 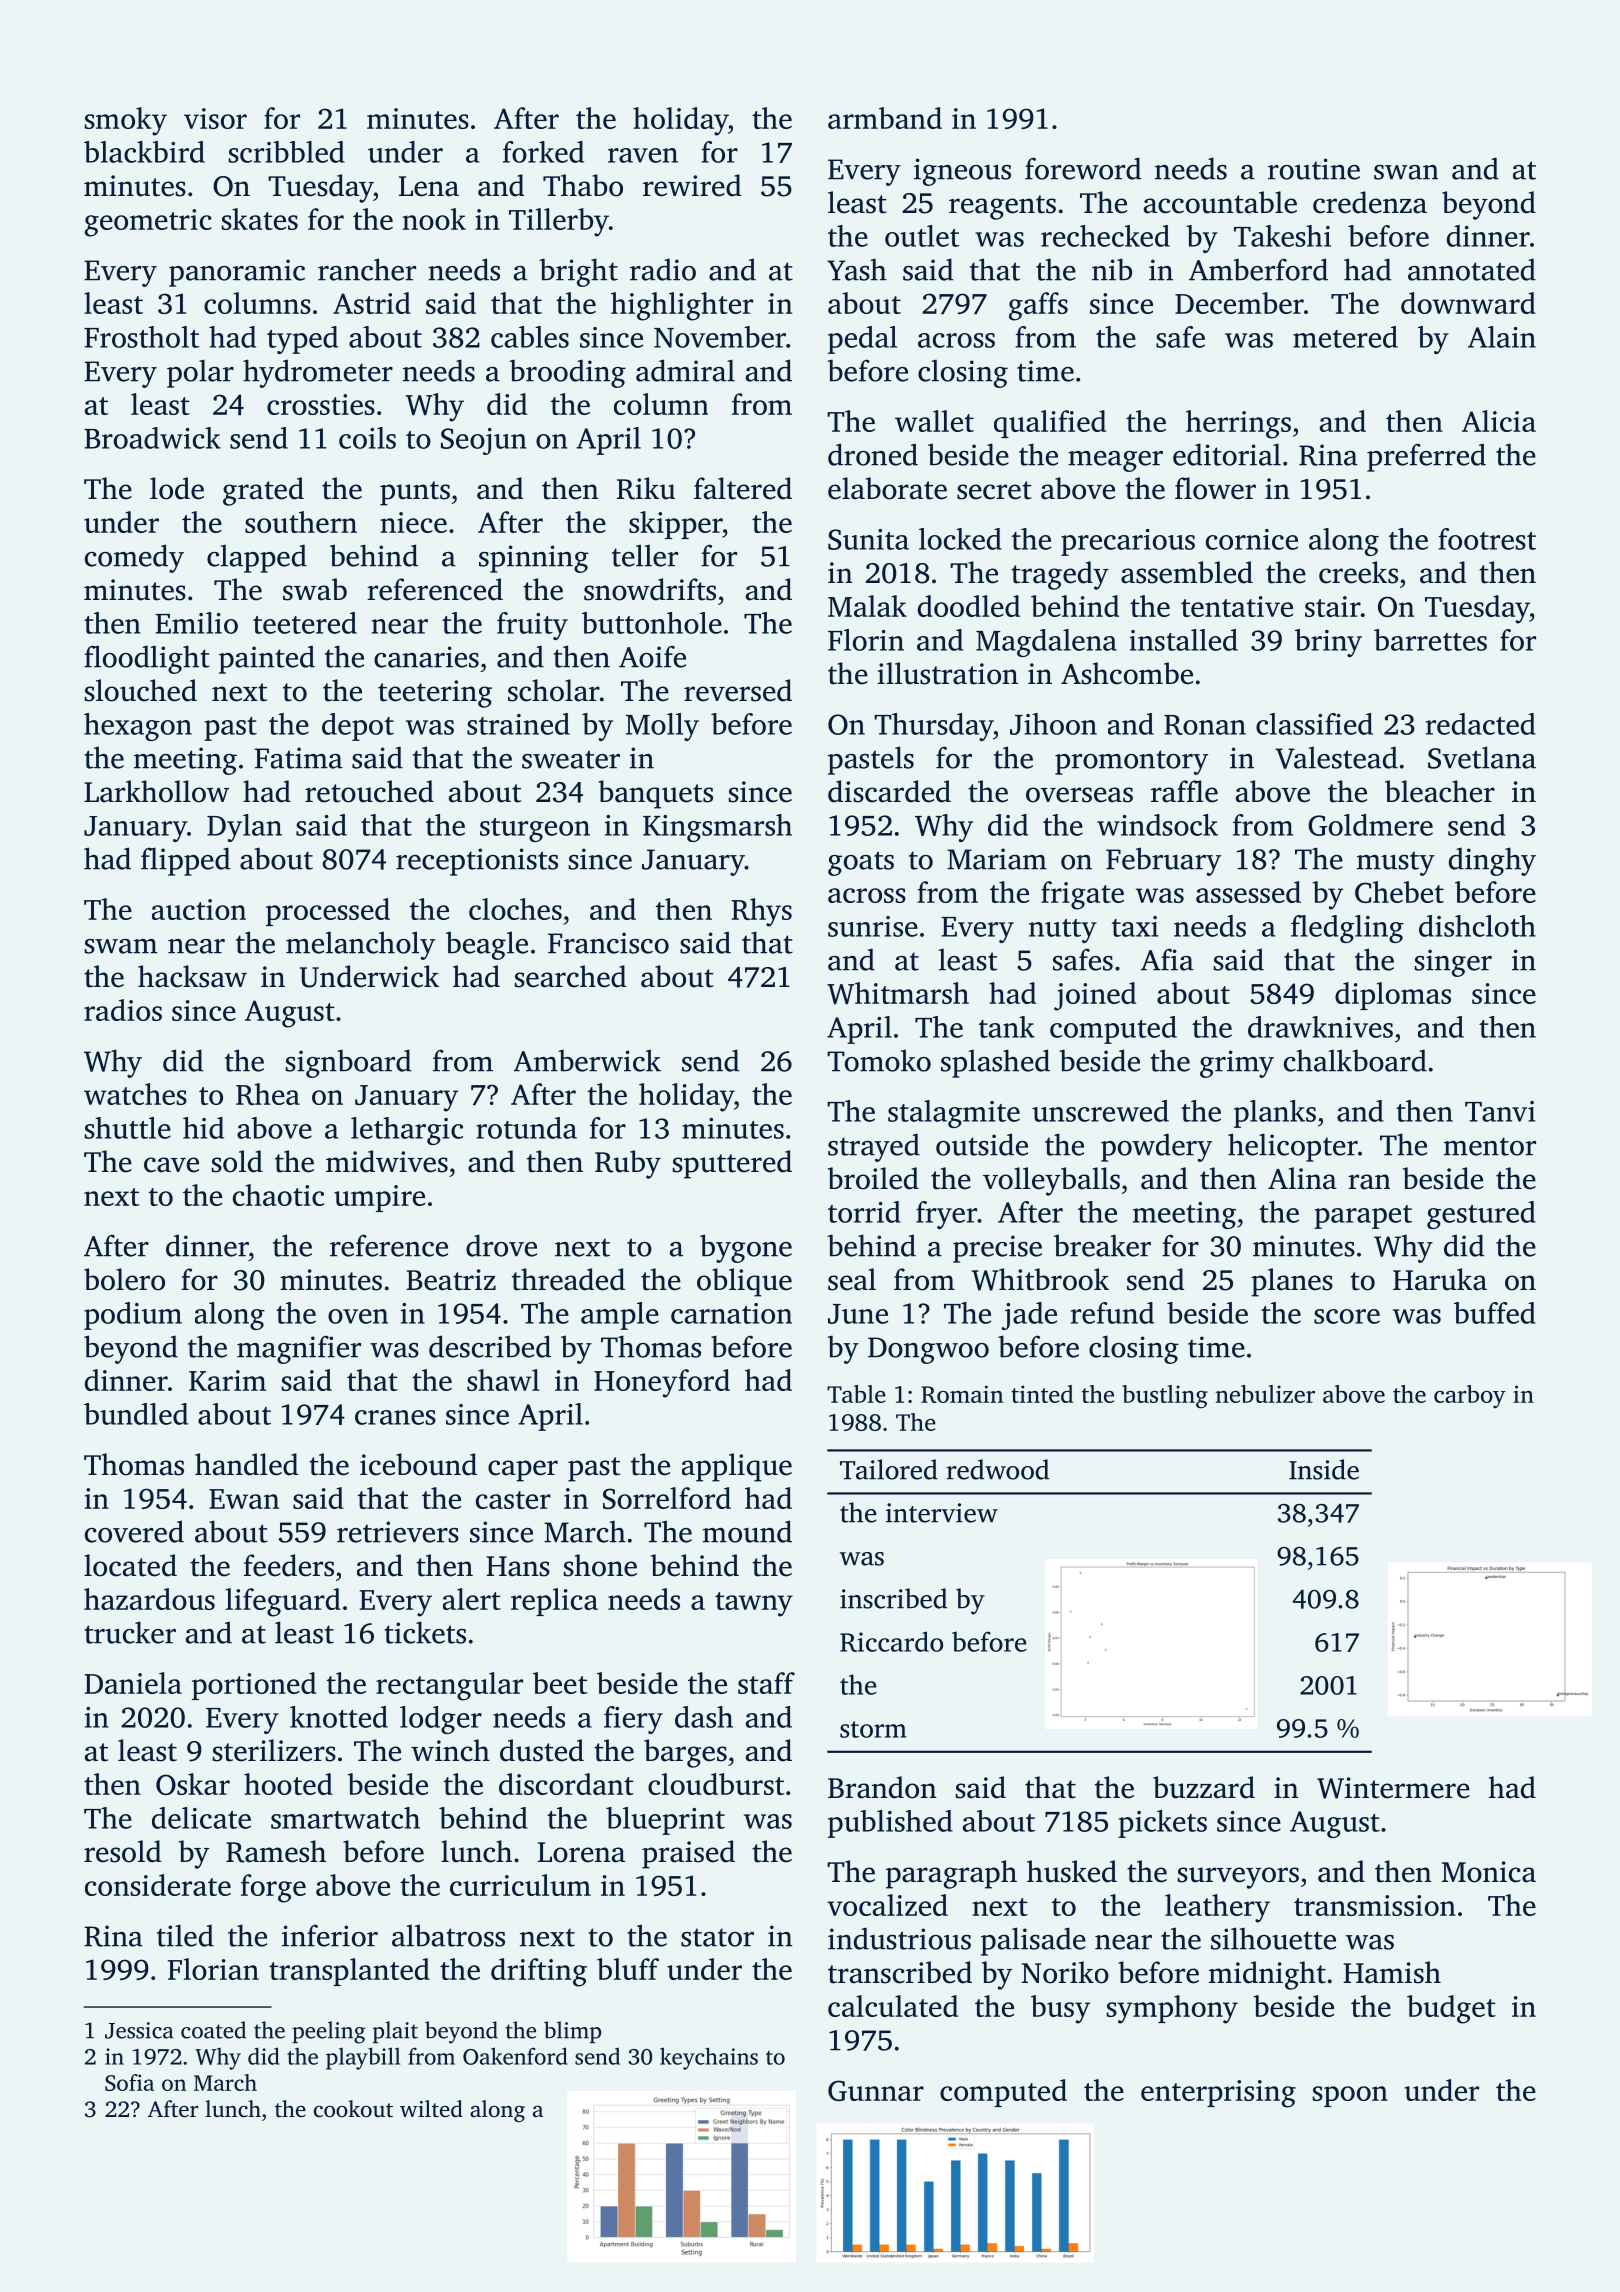 I want to click on comedy, so click(x=134, y=558).
